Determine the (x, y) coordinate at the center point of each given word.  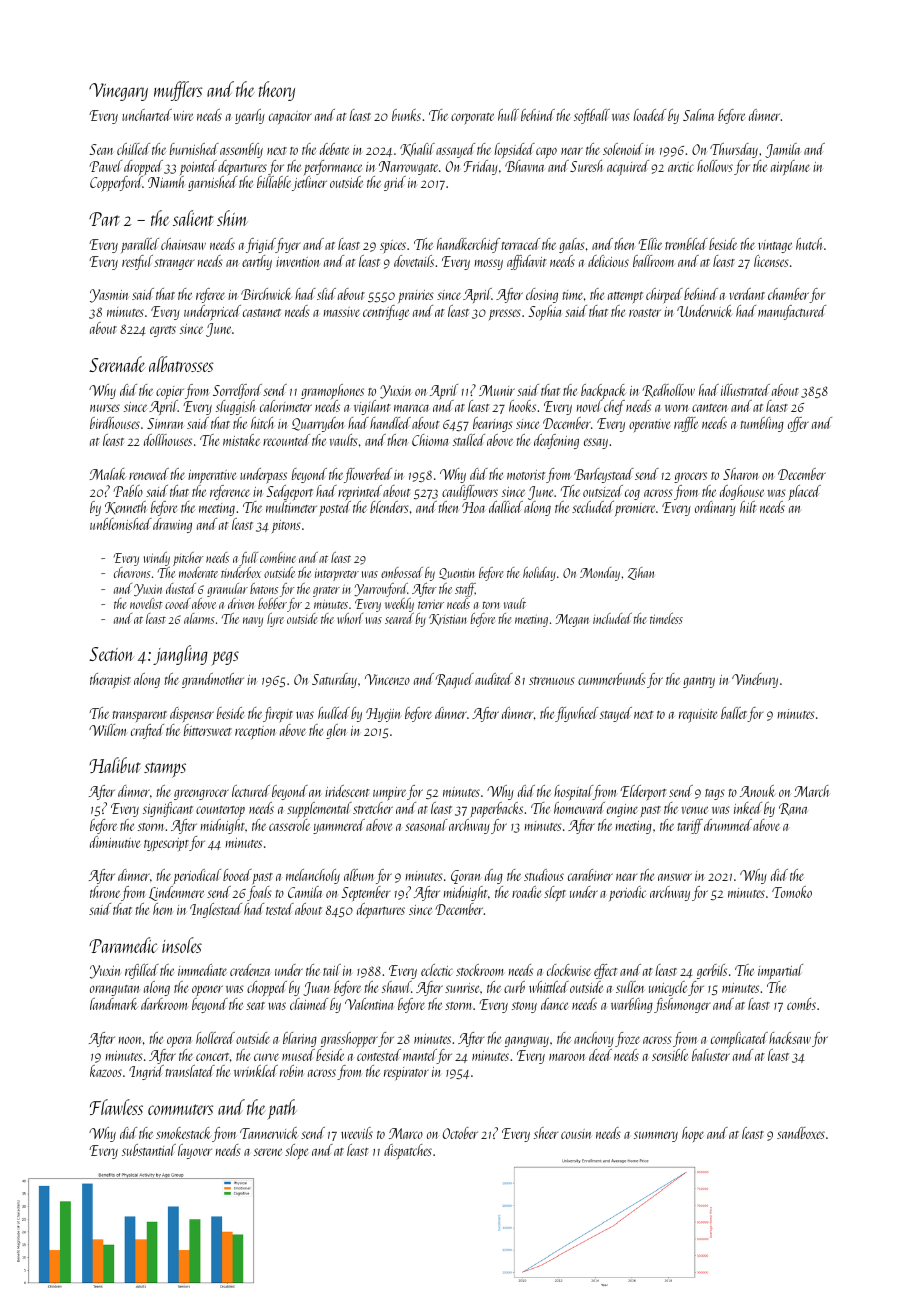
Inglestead (216, 910)
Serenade (117, 364)
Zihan (641, 573)
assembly (241, 150)
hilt (748, 507)
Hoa (473, 507)
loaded (650, 115)
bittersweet (208, 730)
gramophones (332, 391)
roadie (526, 892)
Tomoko (792, 892)
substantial (149, 1150)
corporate (472, 119)
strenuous (552, 681)
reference (230, 492)
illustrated (745, 390)
